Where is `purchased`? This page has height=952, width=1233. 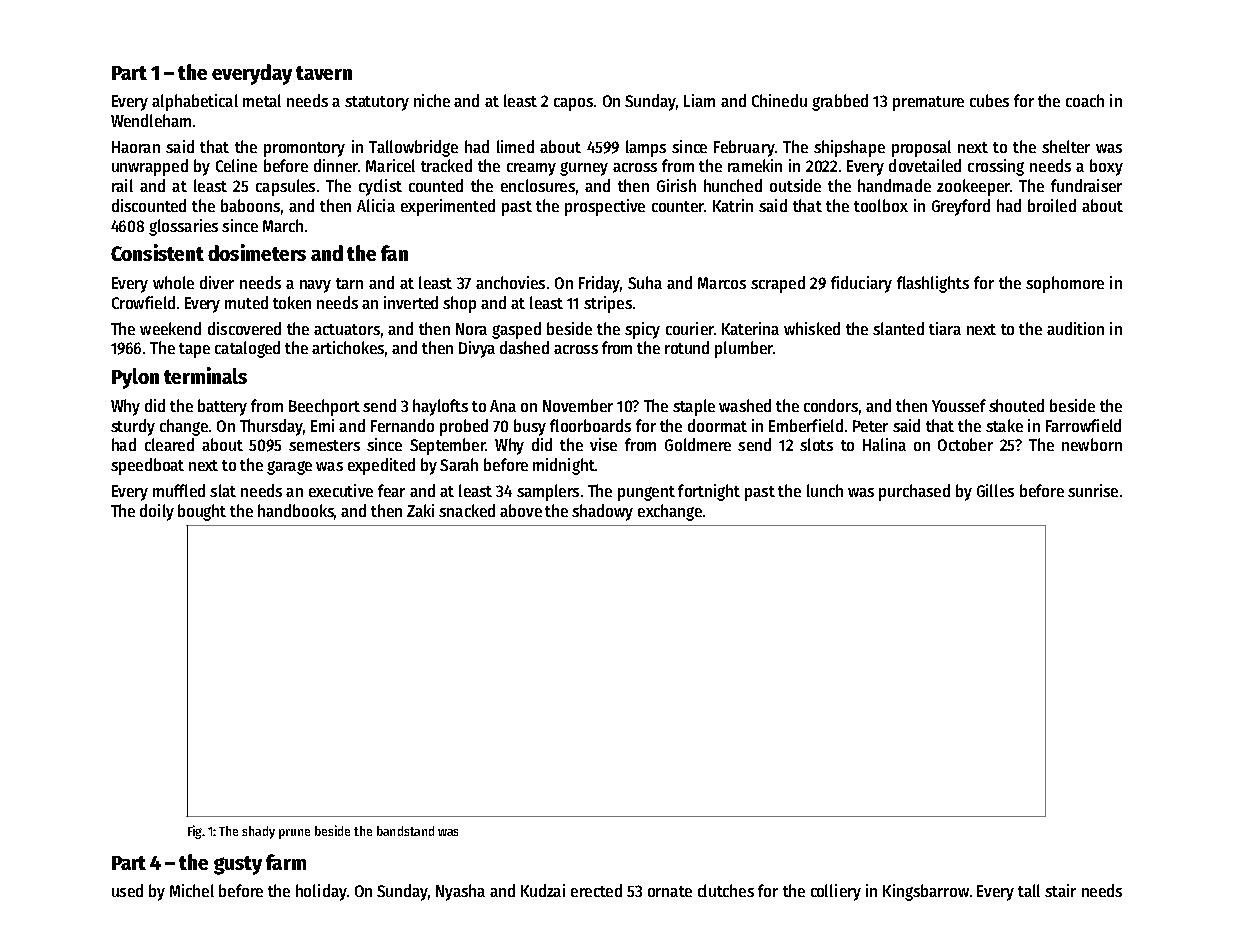
purchased is located at coordinates (914, 492).
